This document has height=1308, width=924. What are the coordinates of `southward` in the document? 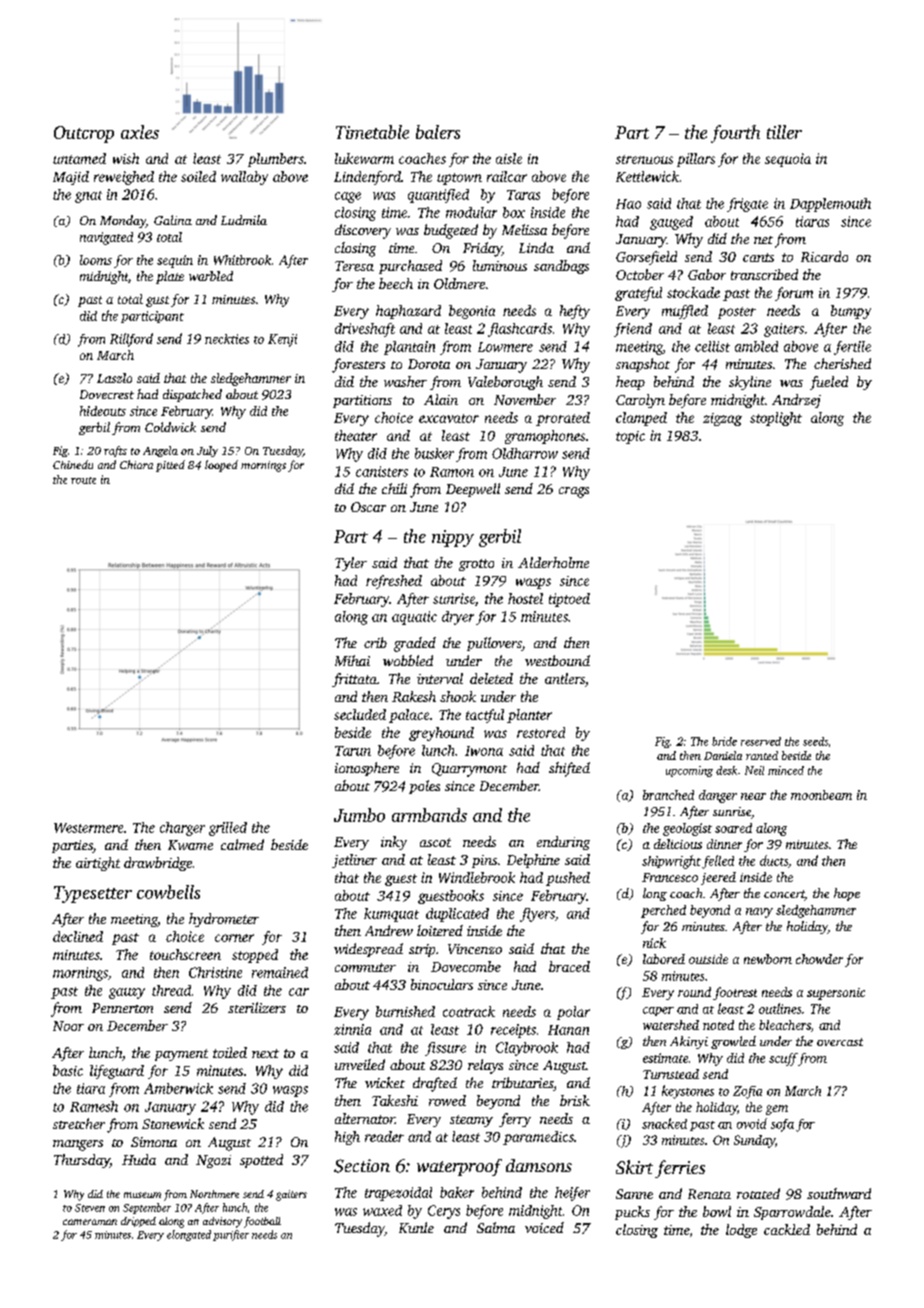 It's located at (839, 1193).
